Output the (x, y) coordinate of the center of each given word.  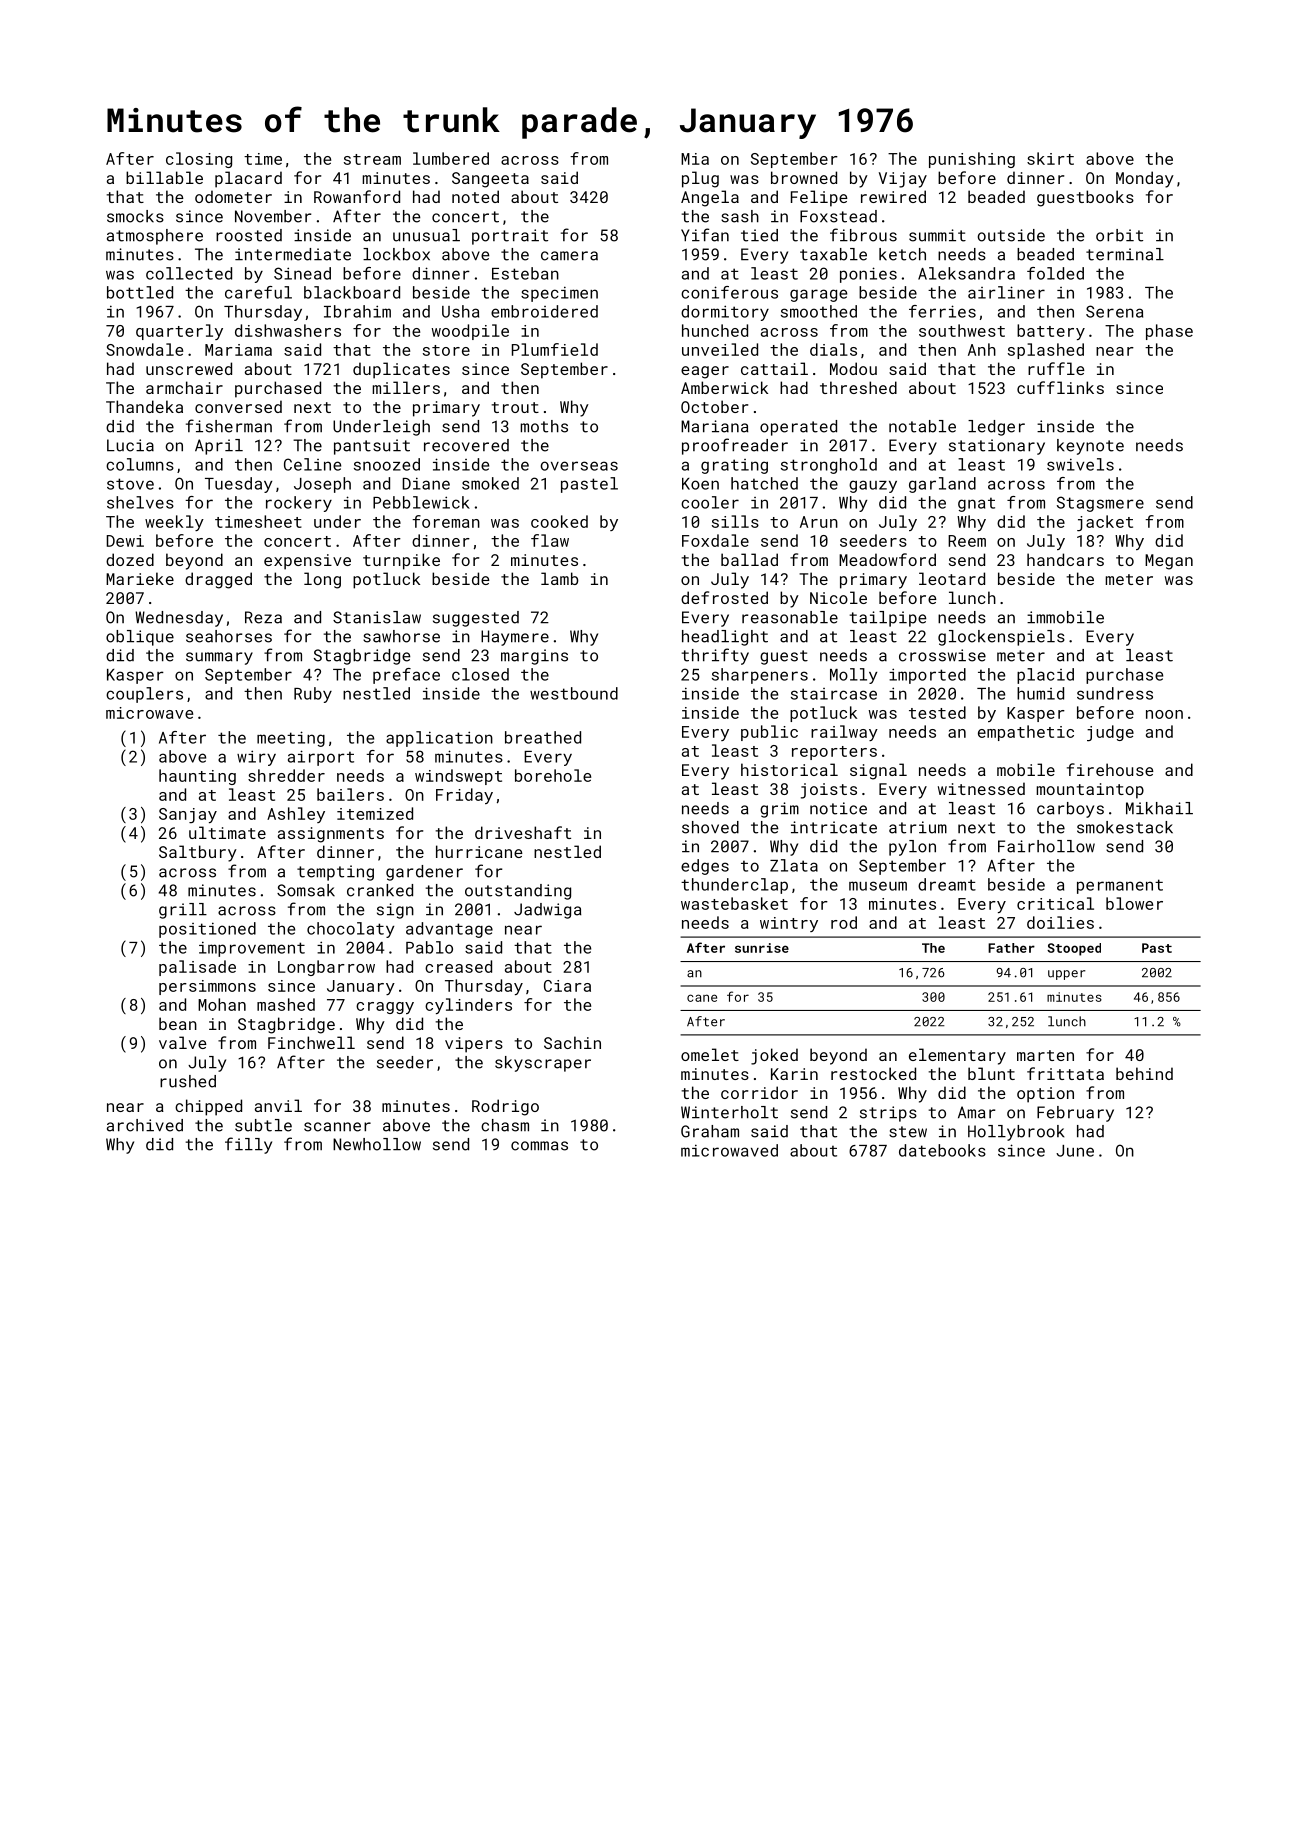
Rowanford (357, 196)
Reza (263, 617)
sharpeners (760, 676)
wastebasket (734, 903)
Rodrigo (505, 1107)
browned (804, 177)
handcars (1065, 559)
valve (183, 1042)
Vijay (903, 180)
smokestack (1125, 827)
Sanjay (188, 815)
